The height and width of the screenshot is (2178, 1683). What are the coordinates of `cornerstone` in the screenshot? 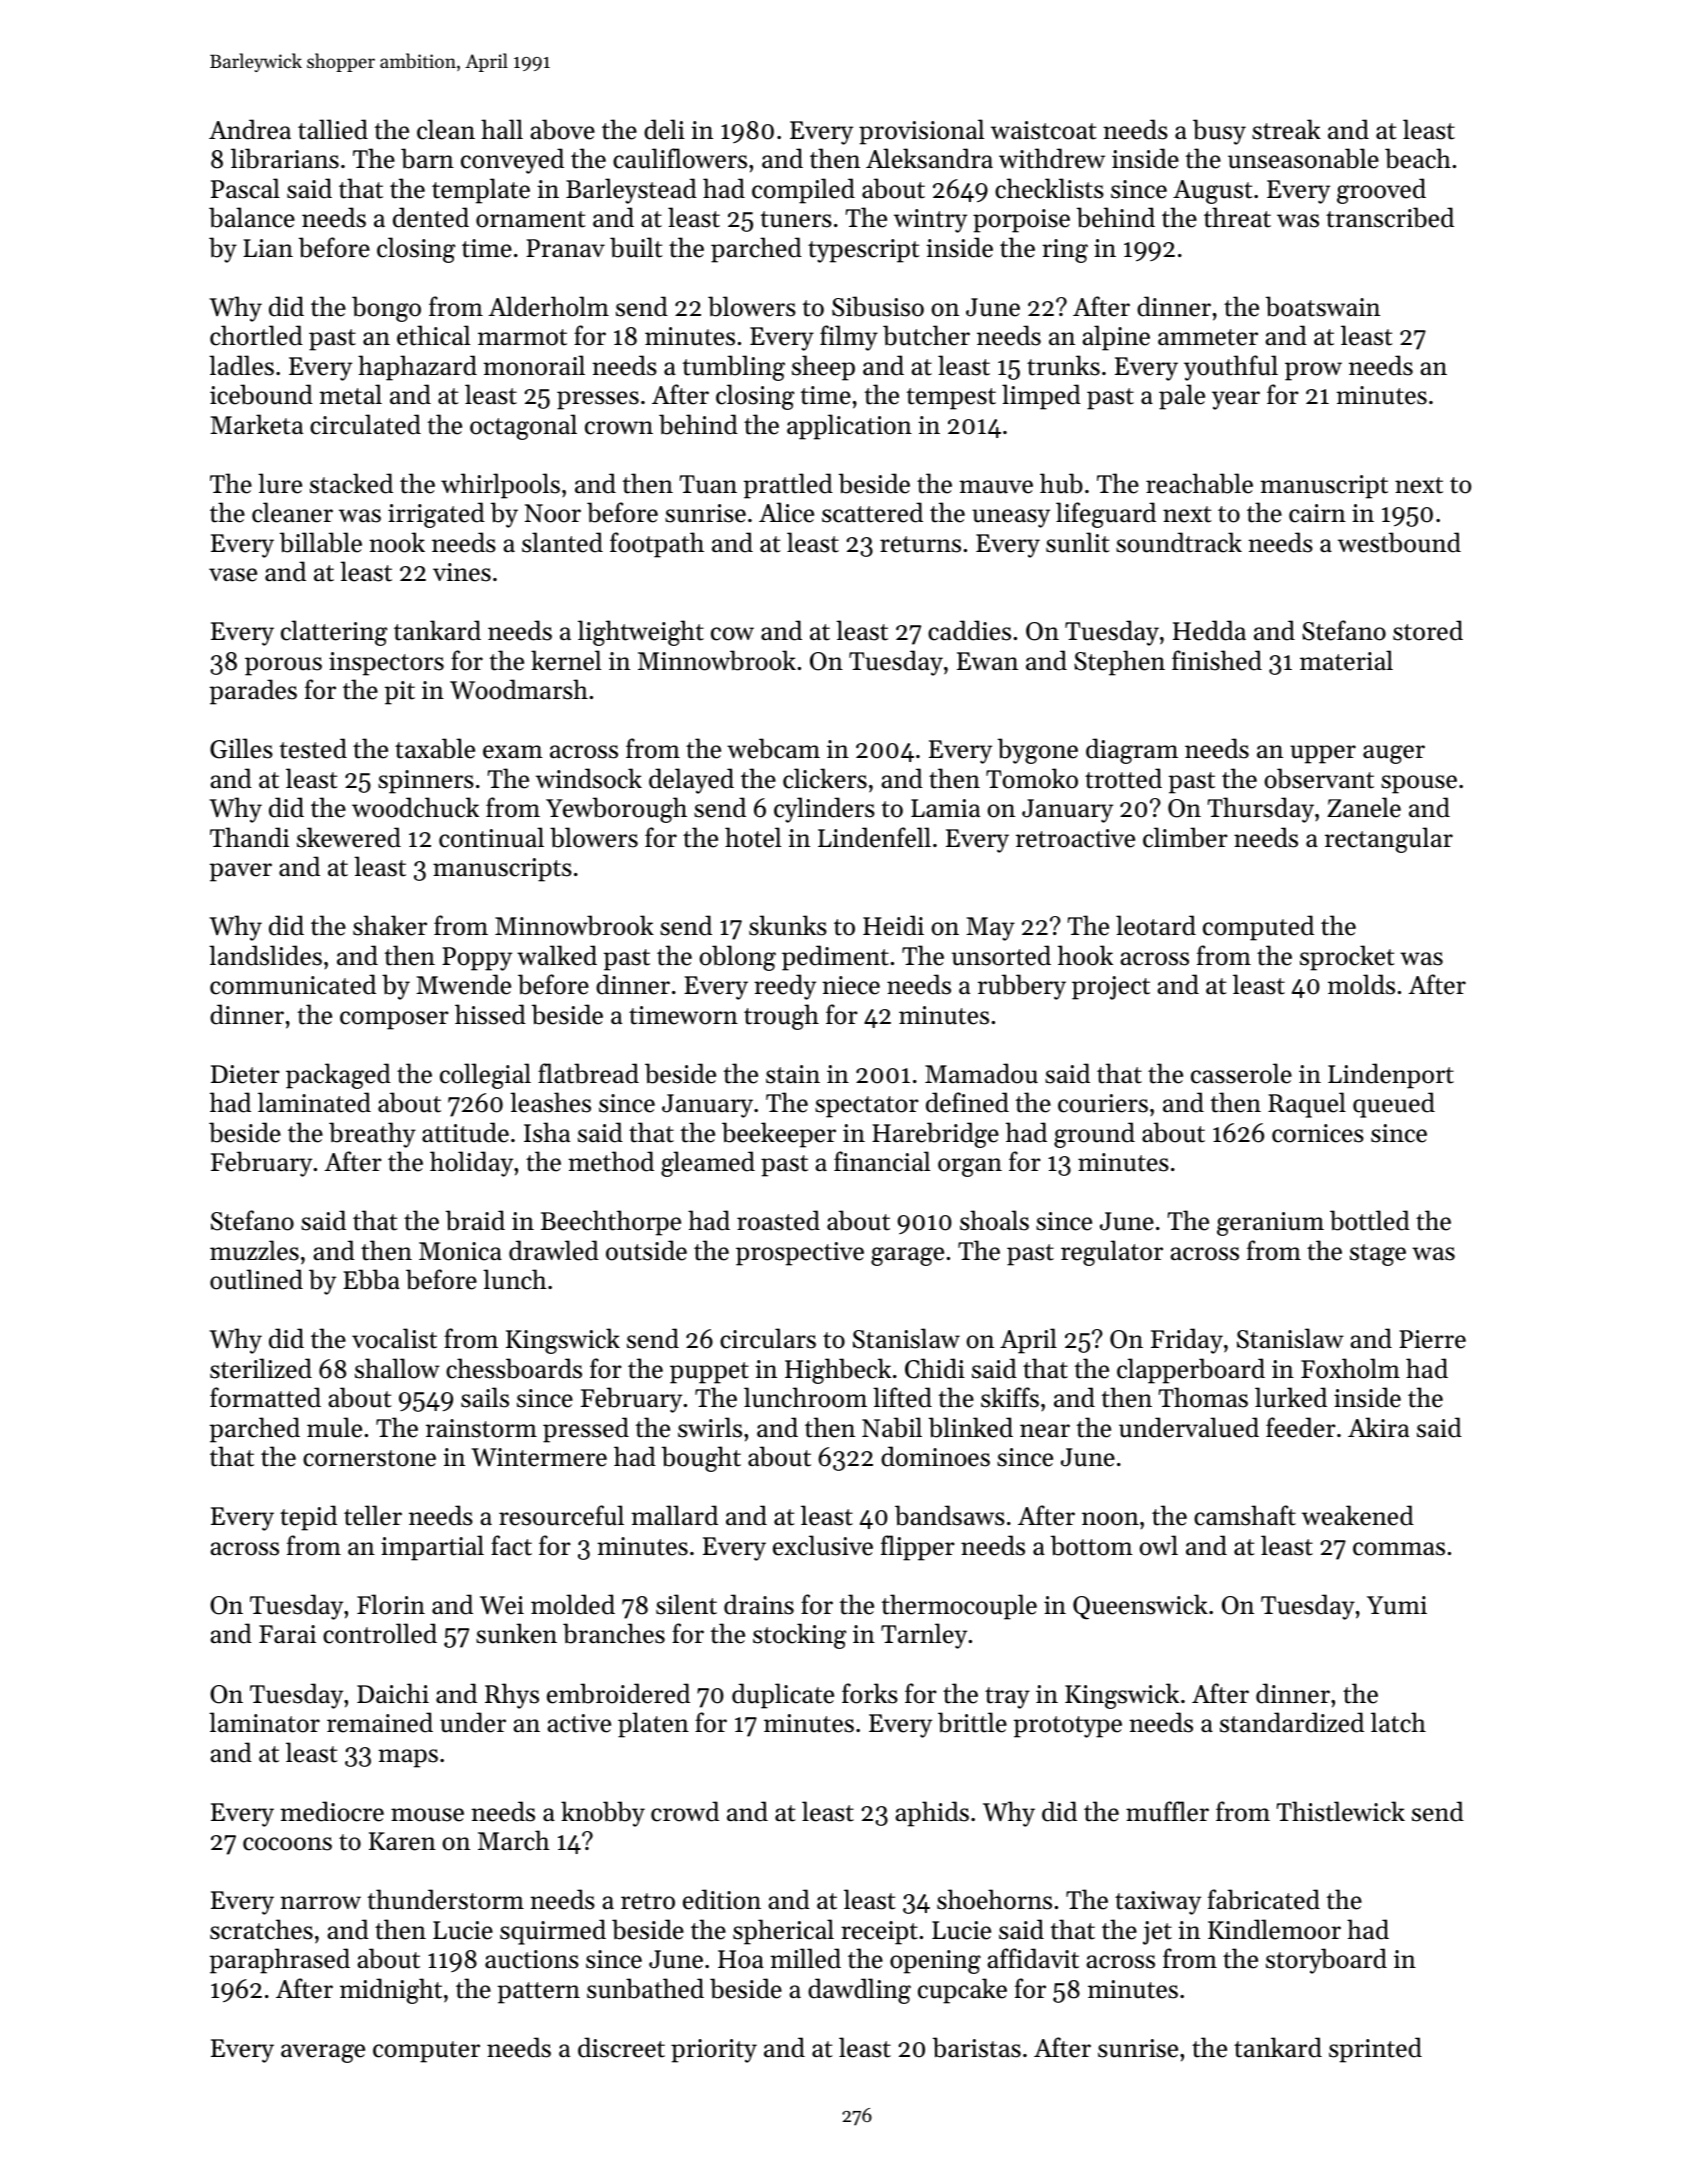 It's located at (369, 1458).
